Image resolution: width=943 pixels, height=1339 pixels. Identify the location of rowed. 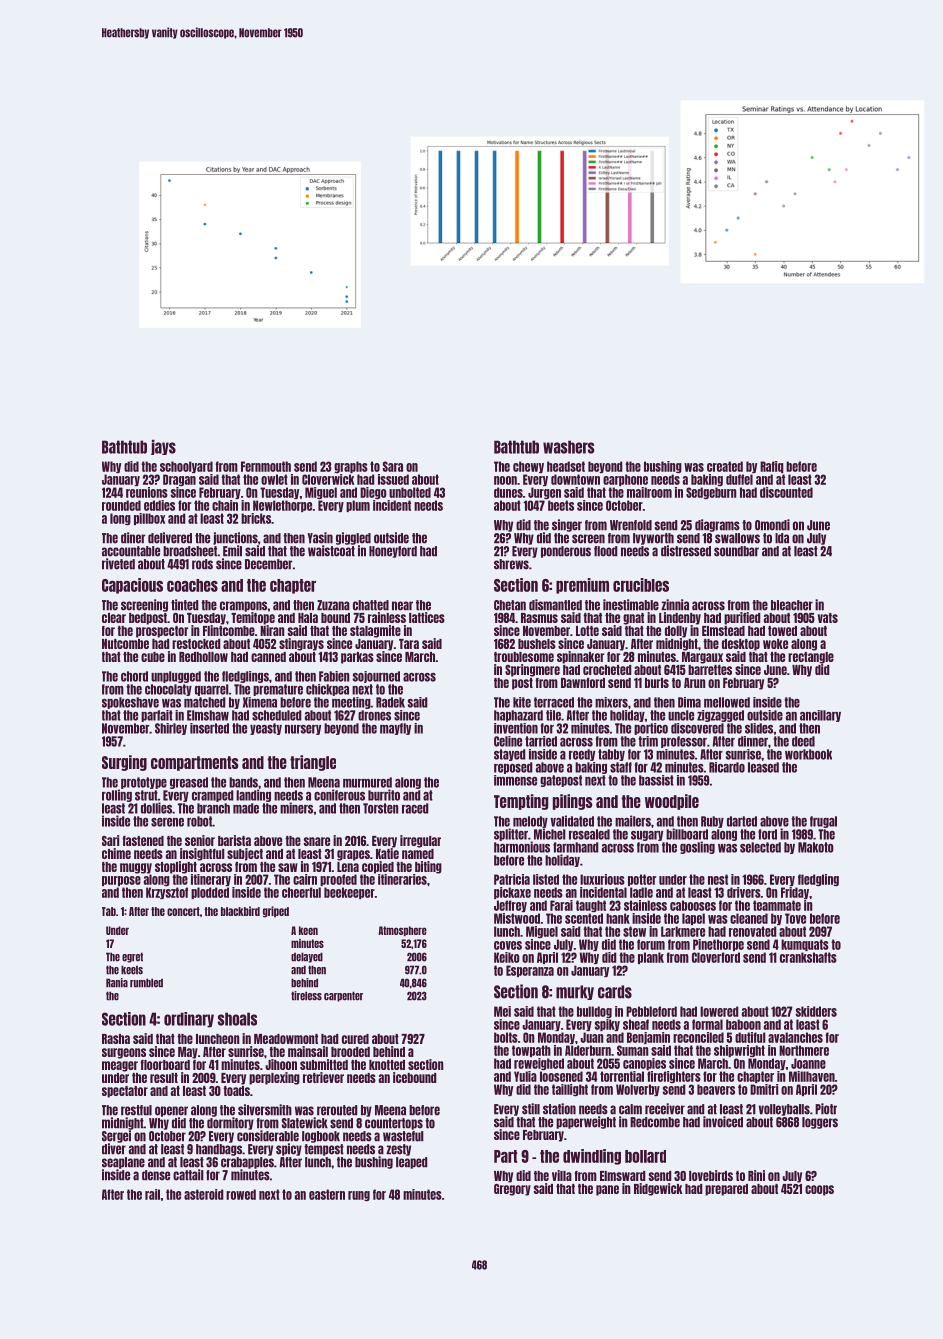
(241, 1194).
